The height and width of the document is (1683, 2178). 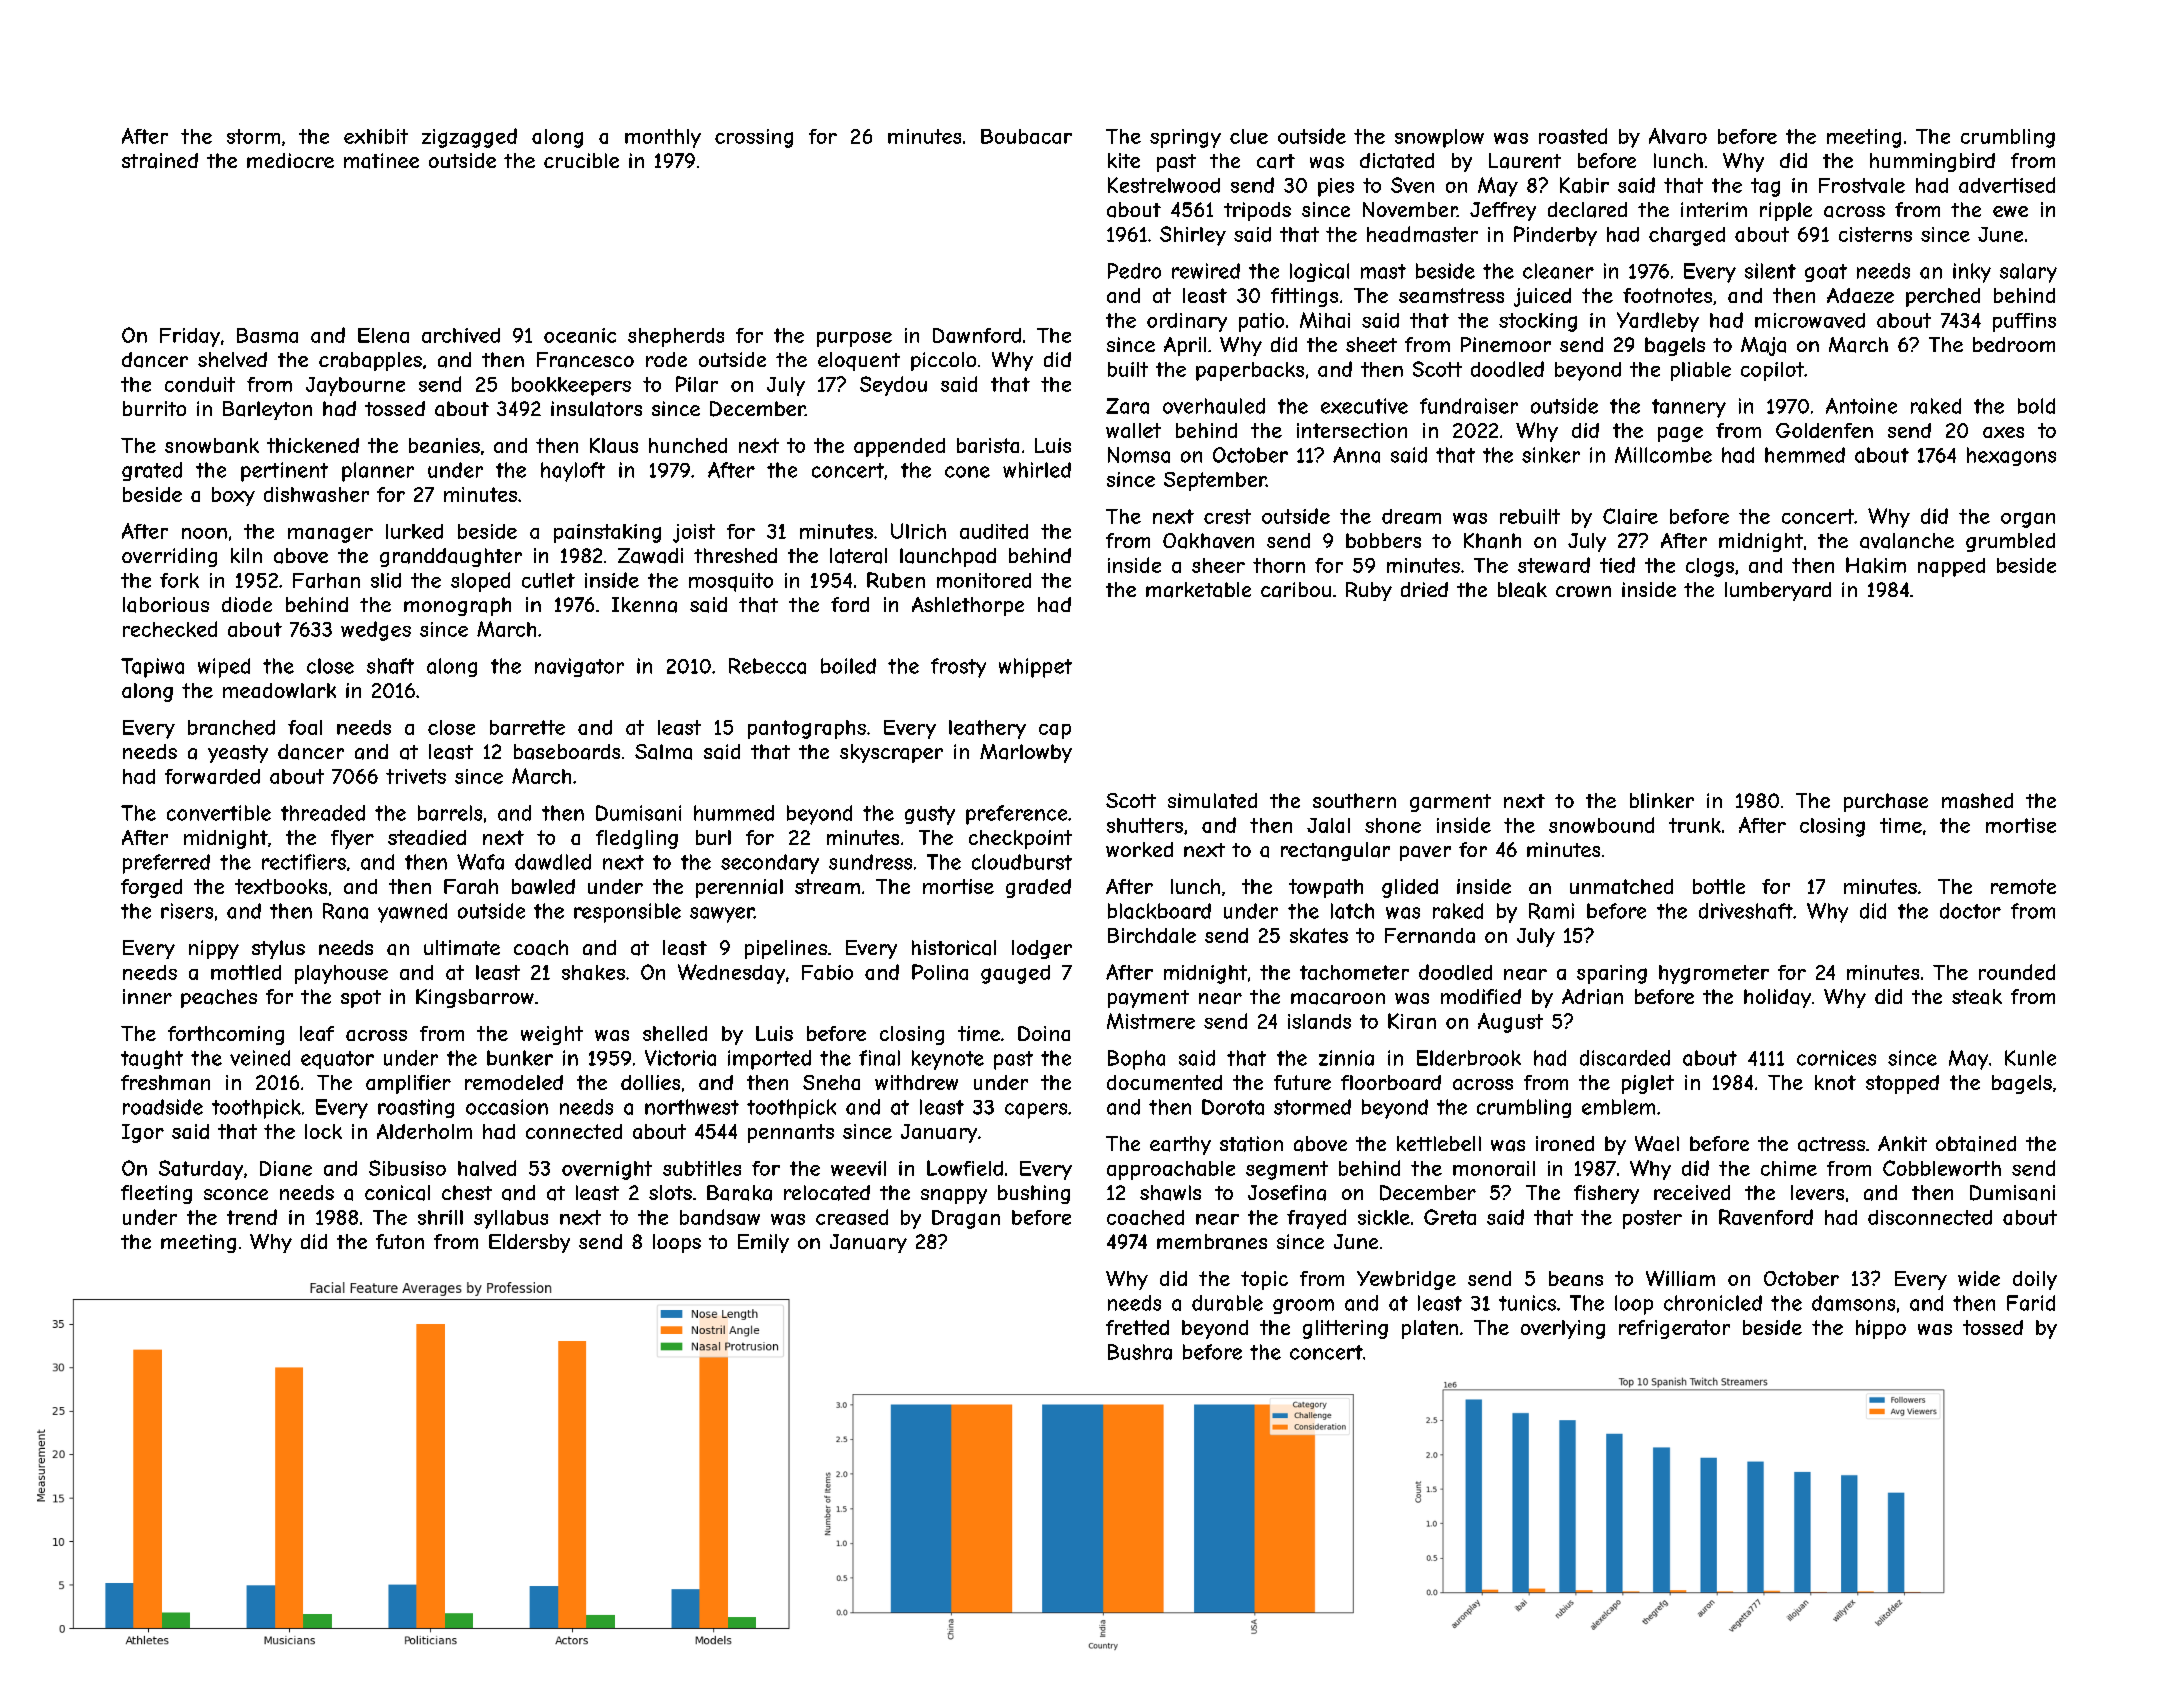 I want to click on fretted, so click(x=1137, y=1327).
